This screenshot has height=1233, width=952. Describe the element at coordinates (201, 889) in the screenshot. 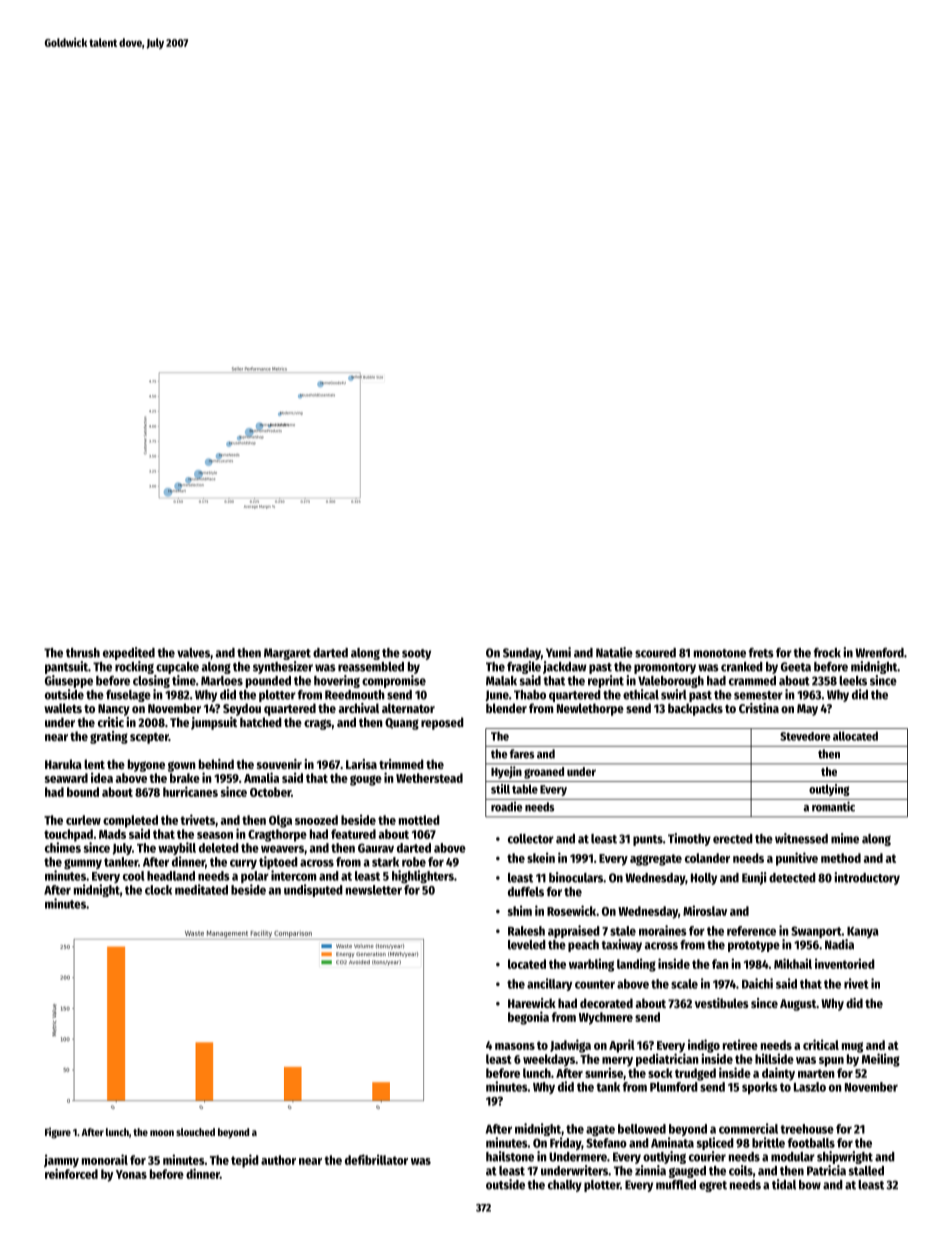

I see `meditated` at that location.
